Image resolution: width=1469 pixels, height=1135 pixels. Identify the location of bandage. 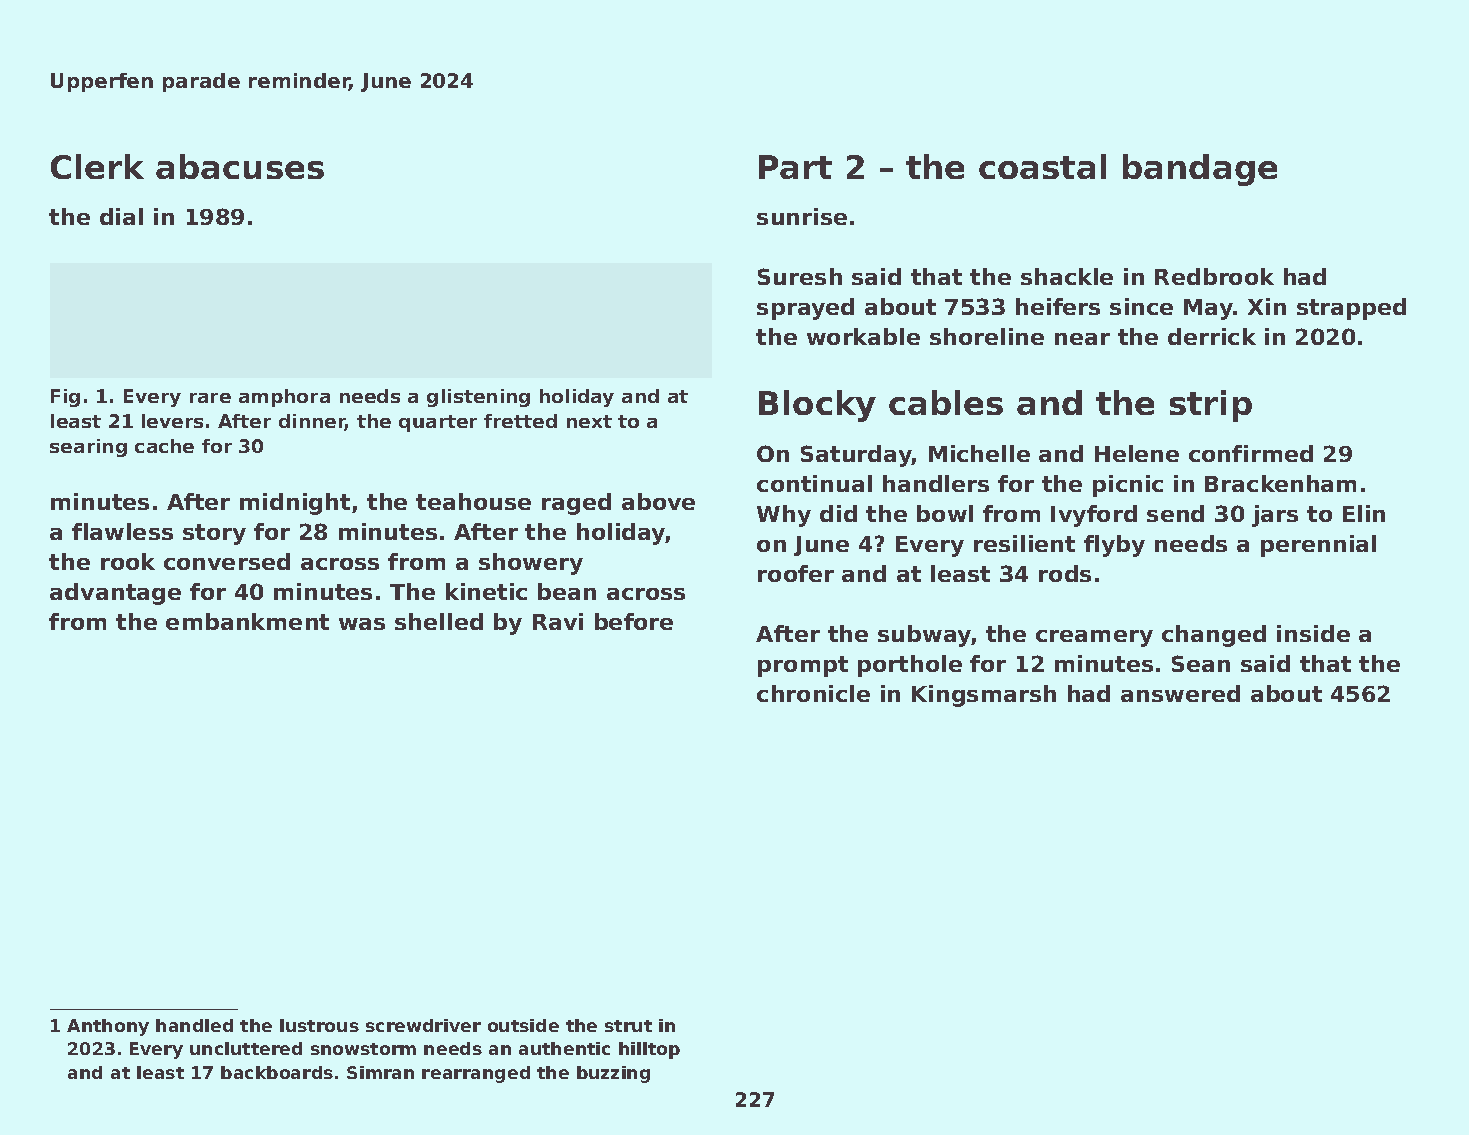
(1200, 170).
